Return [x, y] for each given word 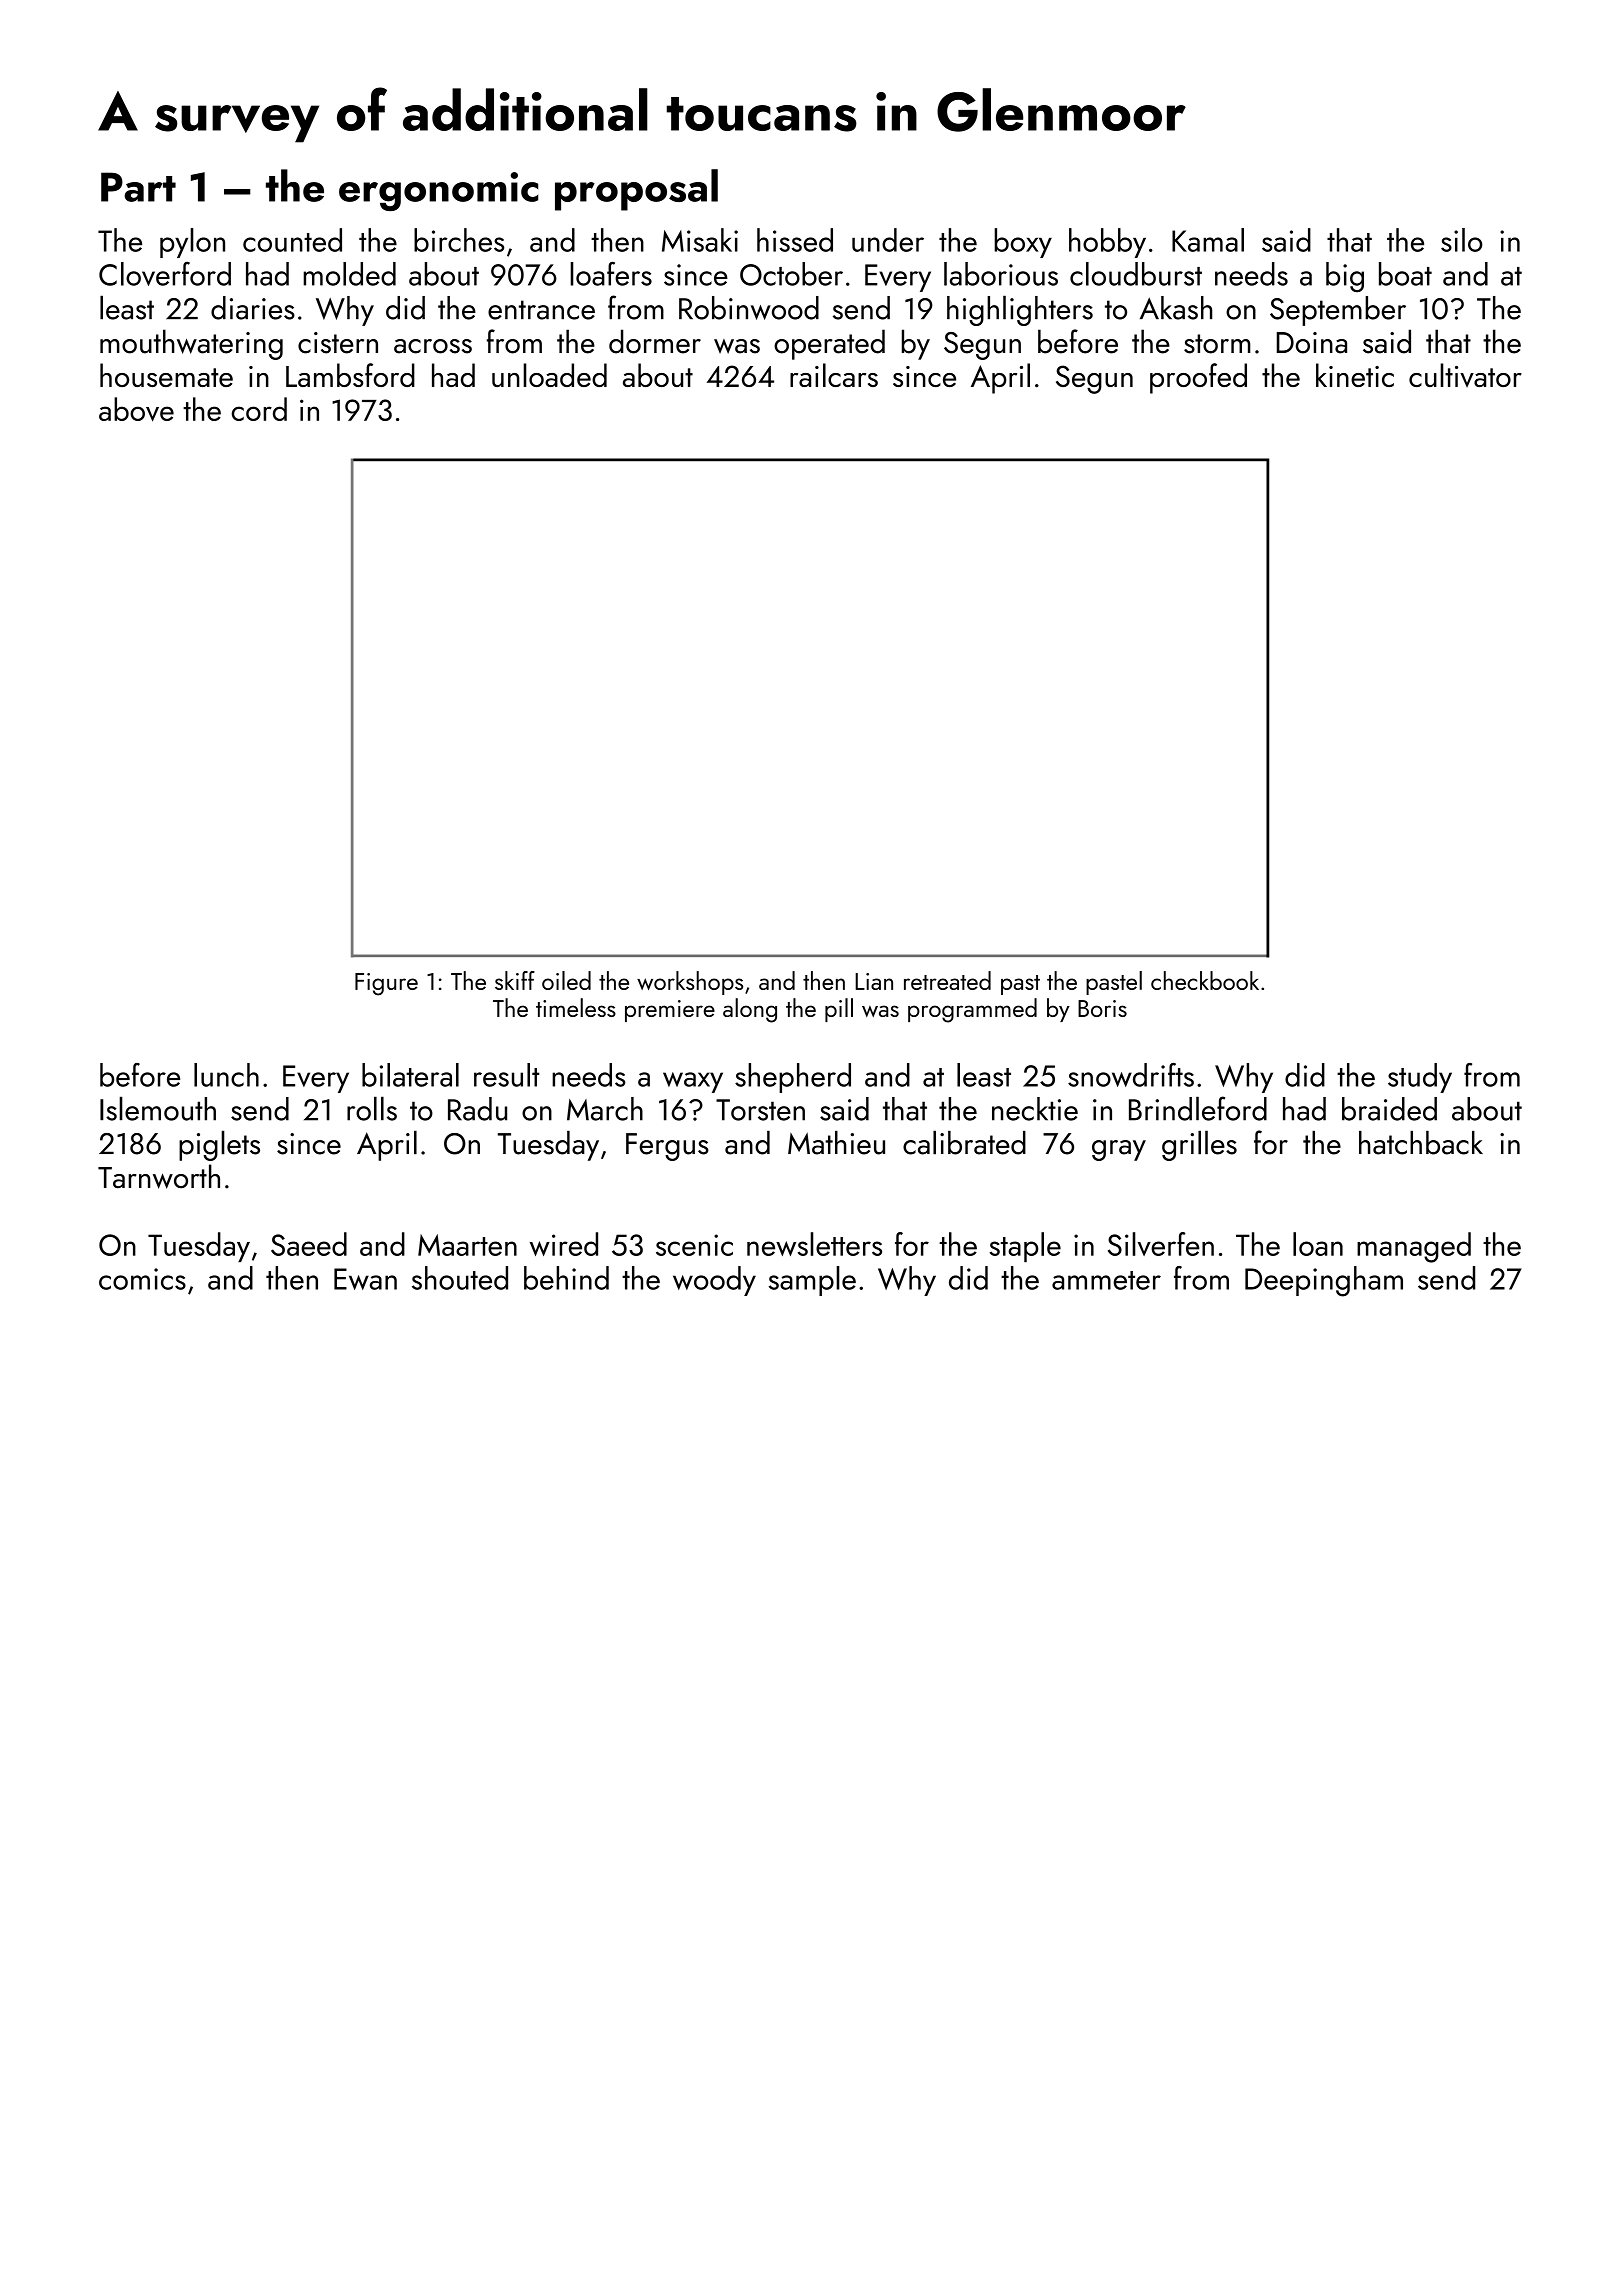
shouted [460, 1278]
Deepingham [1324, 1281]
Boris [1102, 1008]
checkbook [1205, 980]
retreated [947, 980]
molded [349, 274]
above [136, 409]
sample [812, 1281]
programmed [972, 1010]
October [791, 274]
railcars [834, 375]
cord [259, 409]
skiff [515, 980]
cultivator [1465, 375]
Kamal [1208, 240]
